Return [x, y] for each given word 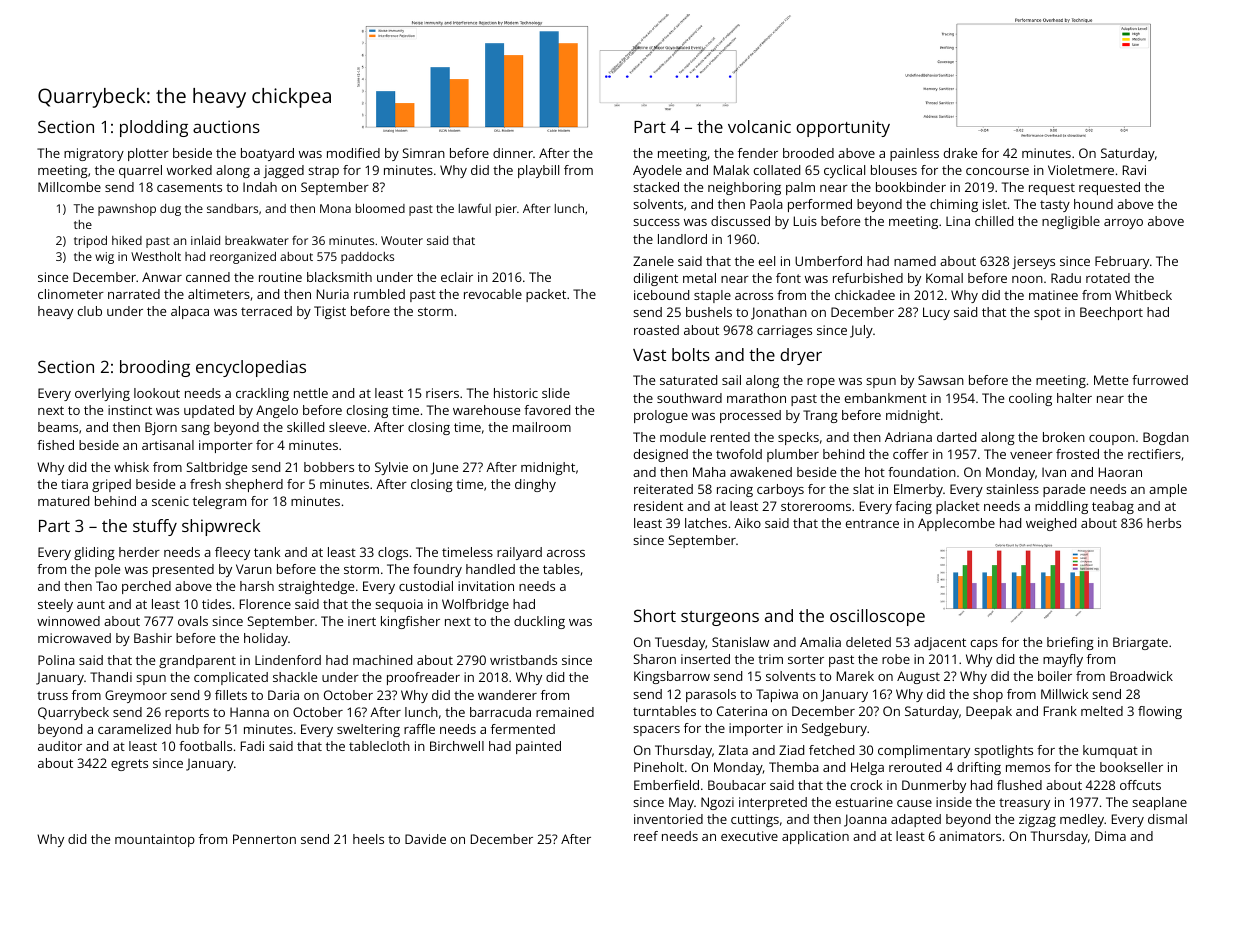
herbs [1164, 523]
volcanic [759, 126]
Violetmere [1081, 170]
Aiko [747, 523]
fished [55, 445]
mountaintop [155, 840]
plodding [154, 128]
